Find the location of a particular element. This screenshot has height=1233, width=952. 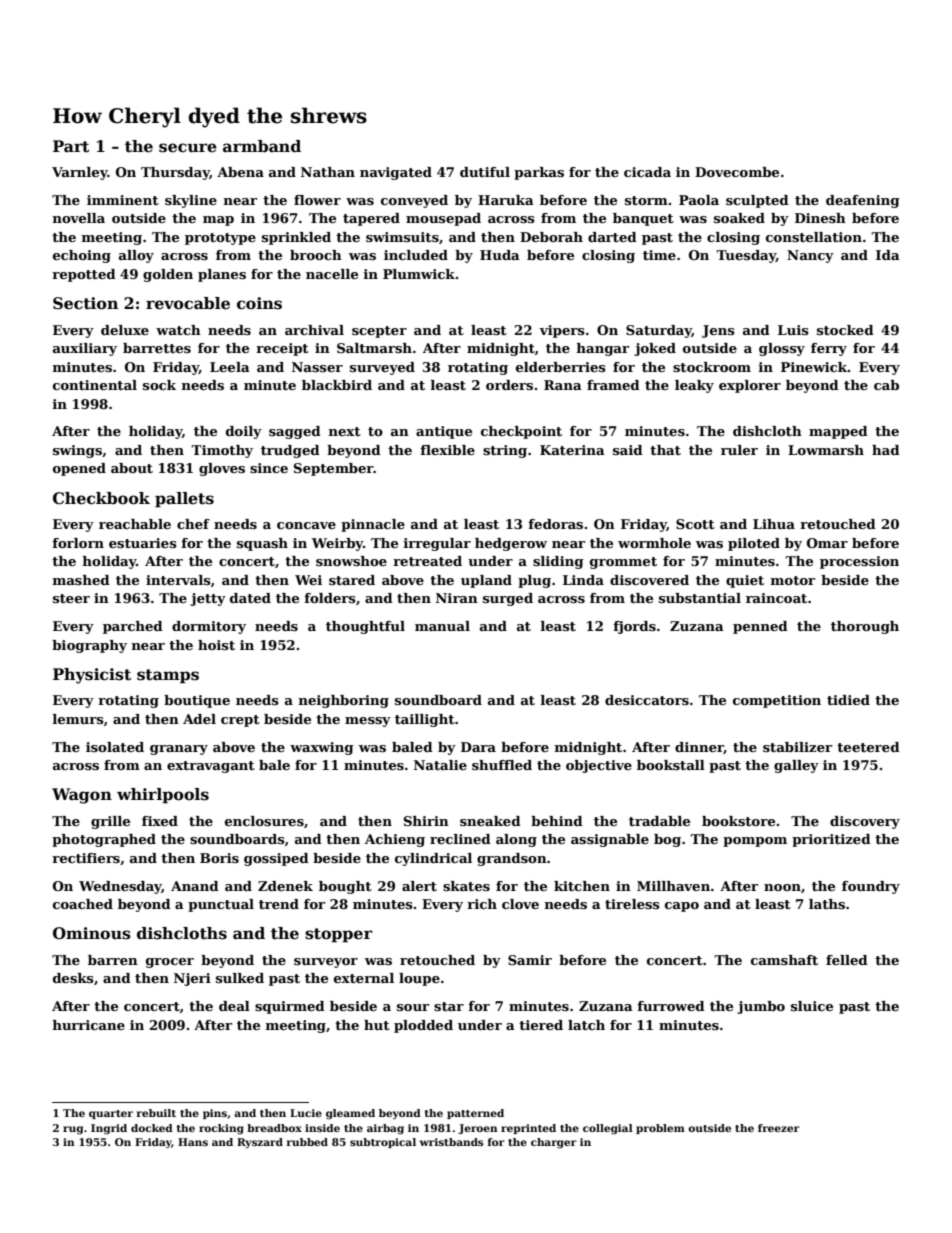

Dovecombe is located at coordinates (737, 172).
